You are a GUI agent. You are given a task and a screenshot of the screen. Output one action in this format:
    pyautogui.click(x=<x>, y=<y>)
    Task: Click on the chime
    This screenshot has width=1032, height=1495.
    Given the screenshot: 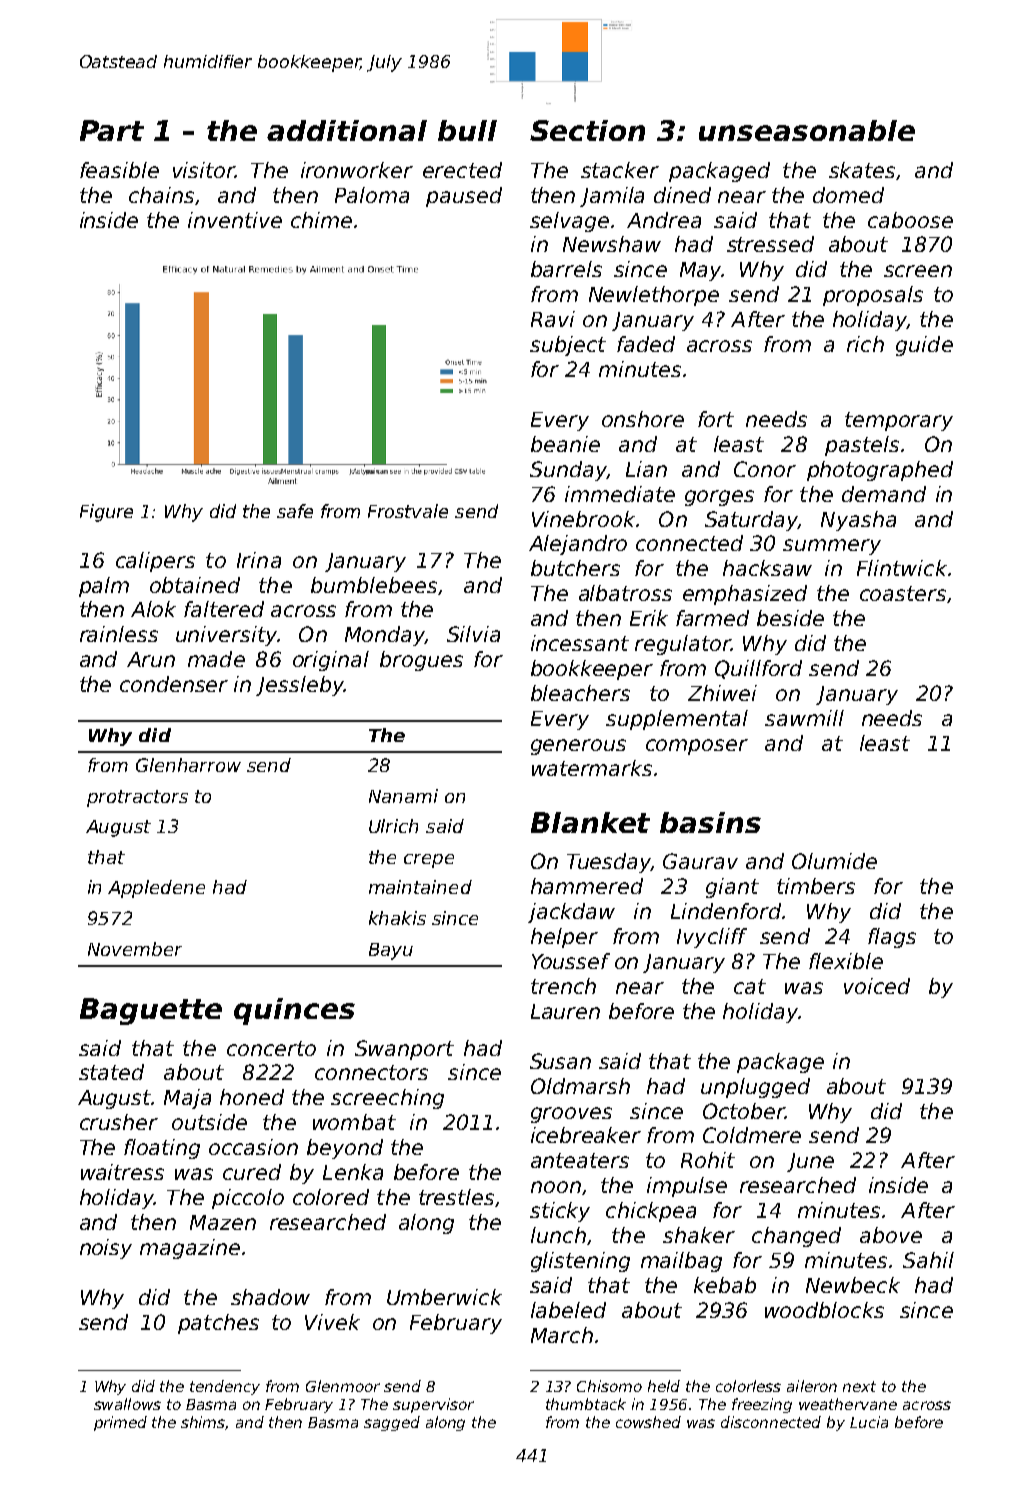 What is the action you would take?
    pyautogui.click(x=321, y=220)
